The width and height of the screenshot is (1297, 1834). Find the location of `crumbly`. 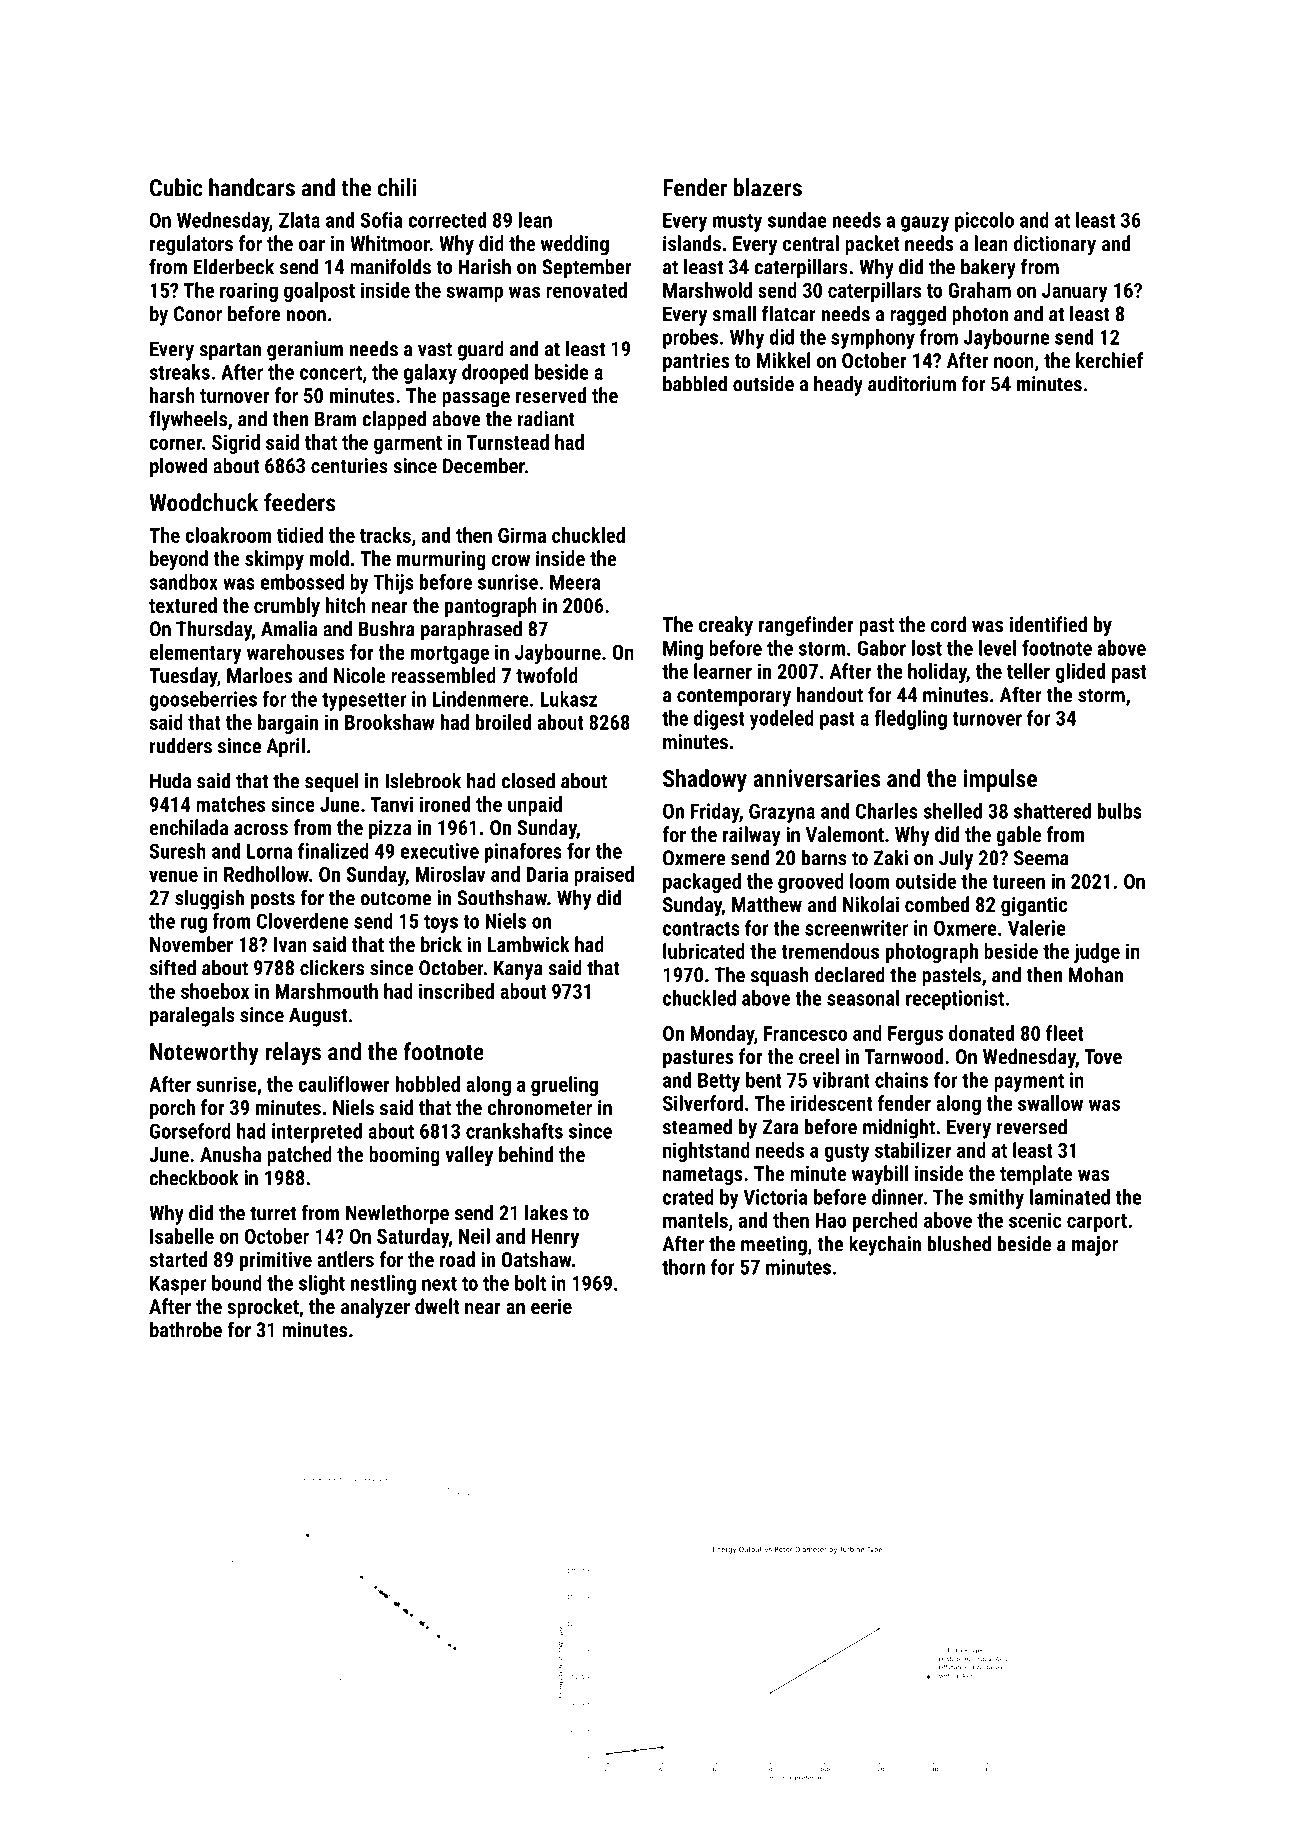

crumbly is located at coordinates (287, 607).
